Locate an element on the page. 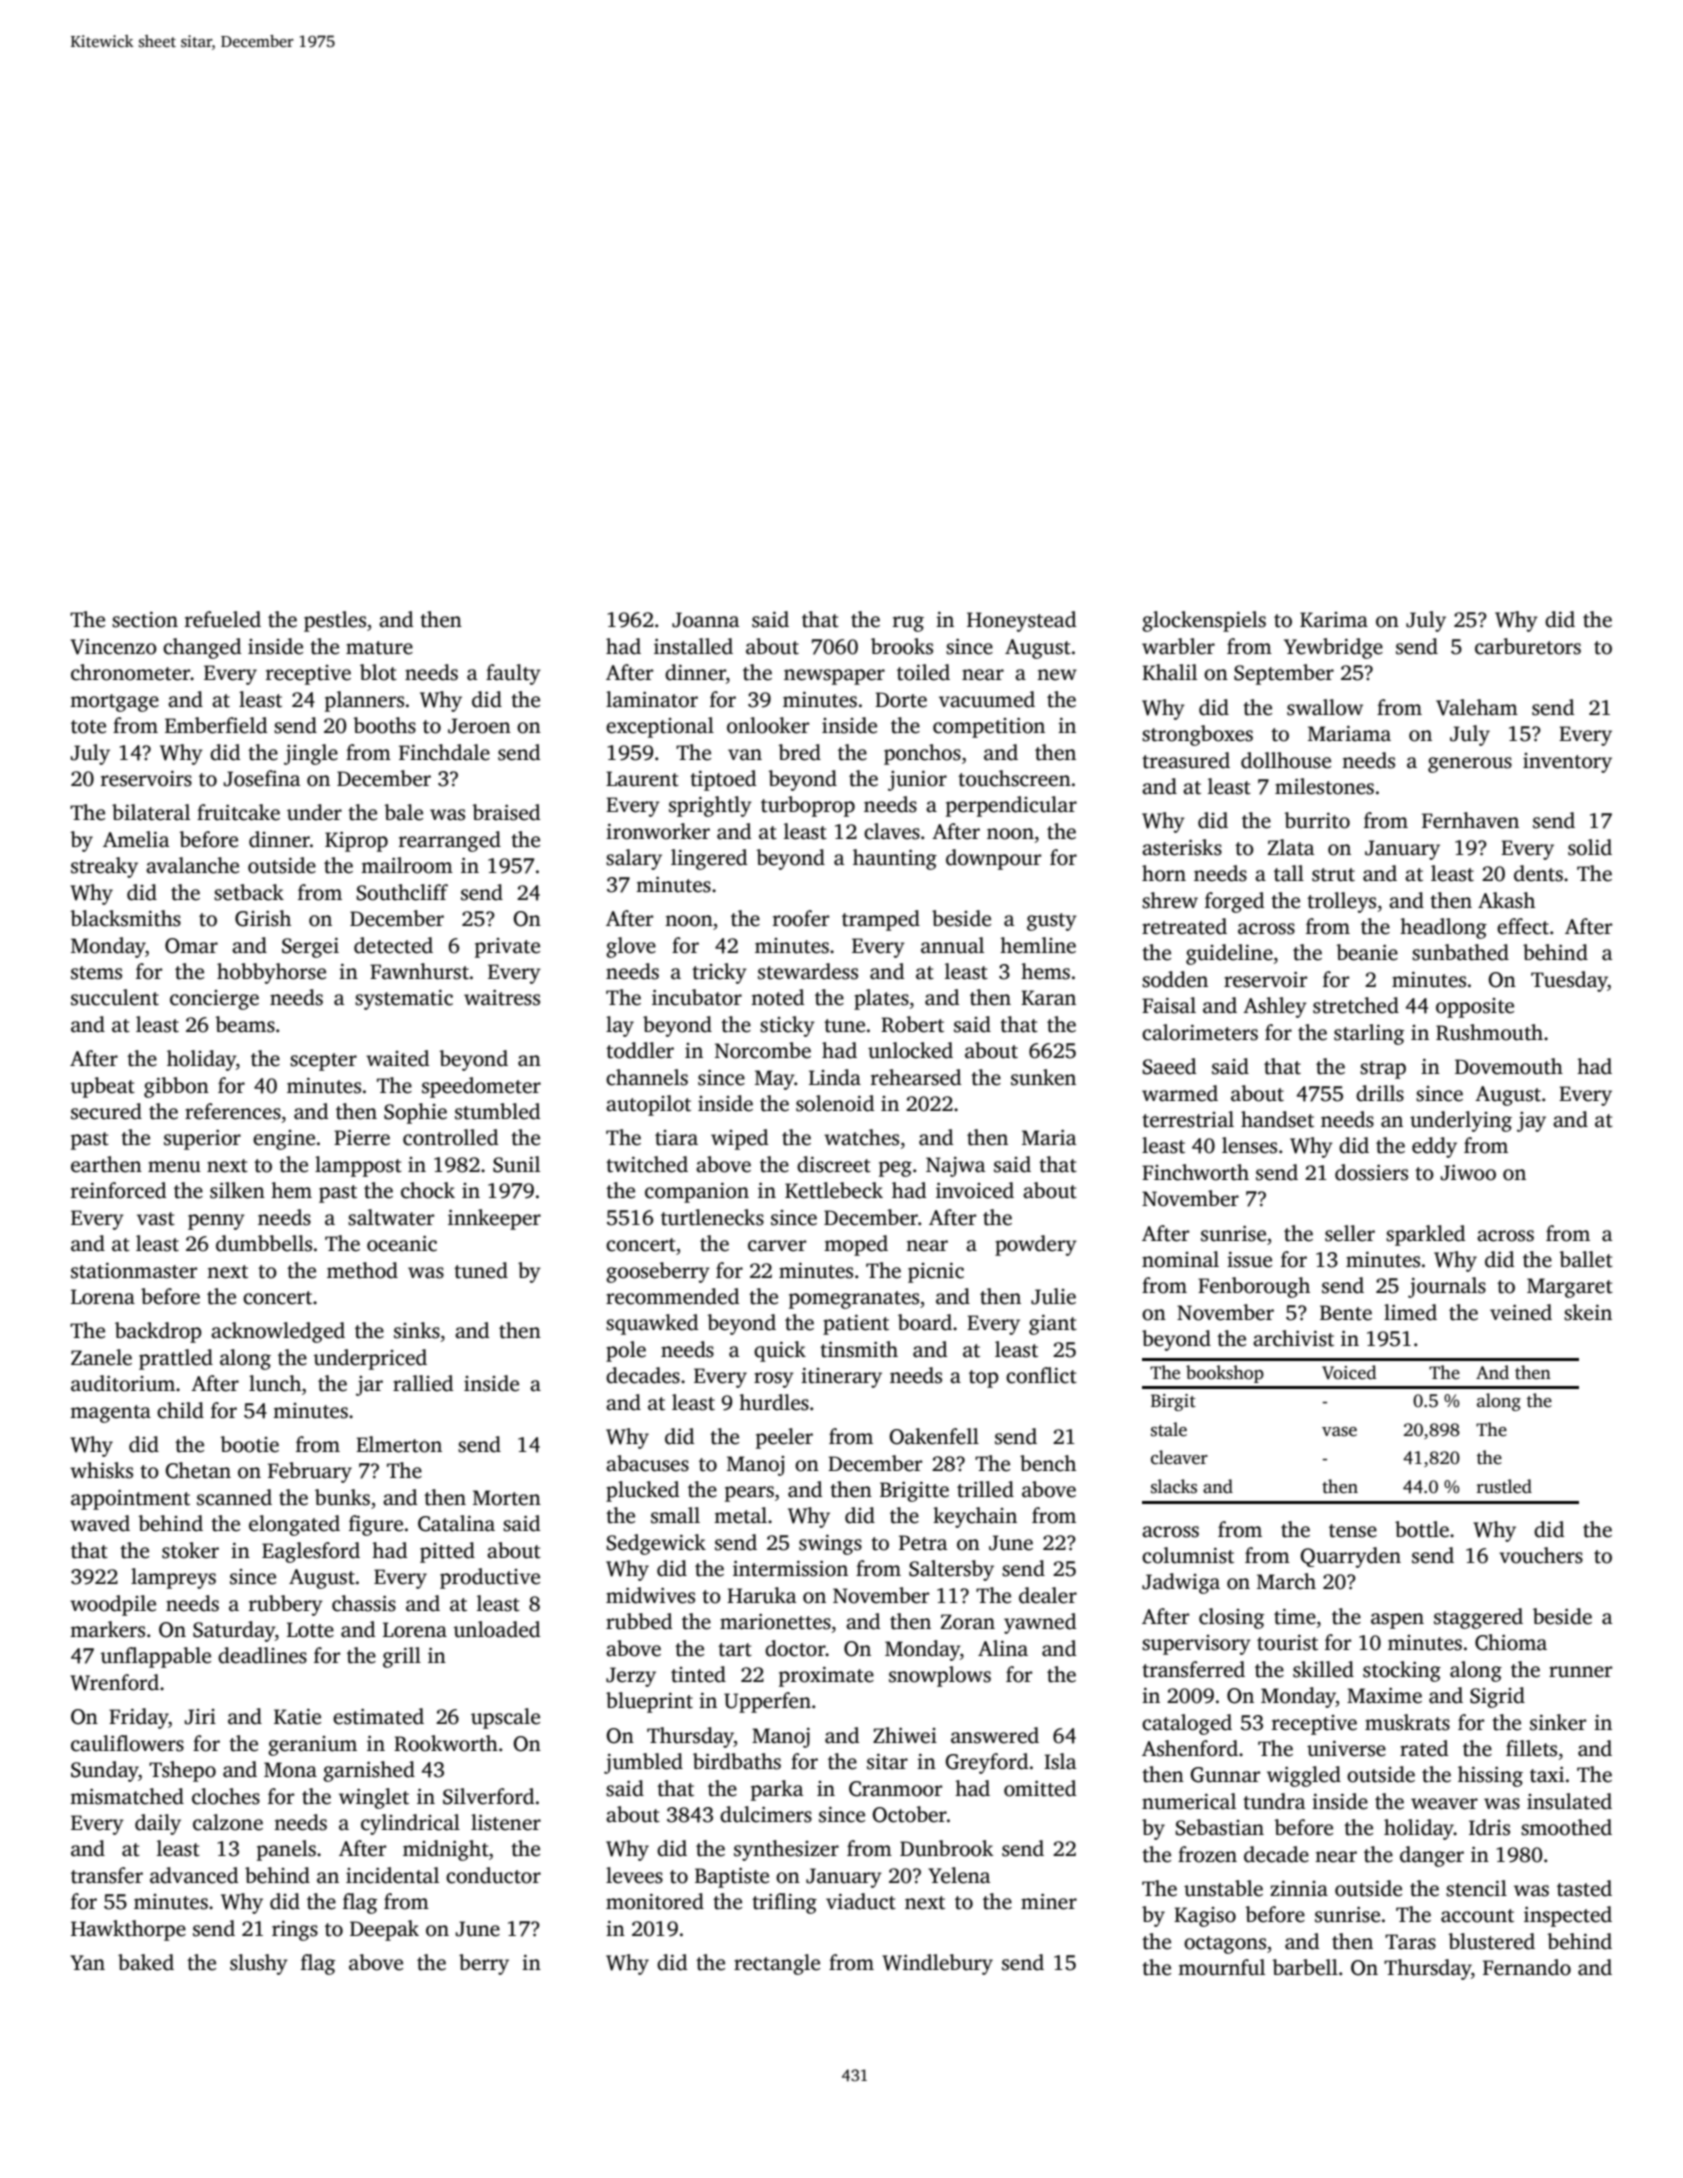 The image size is (1683, 2178). skein is located at coordinates (1588, 1312).
